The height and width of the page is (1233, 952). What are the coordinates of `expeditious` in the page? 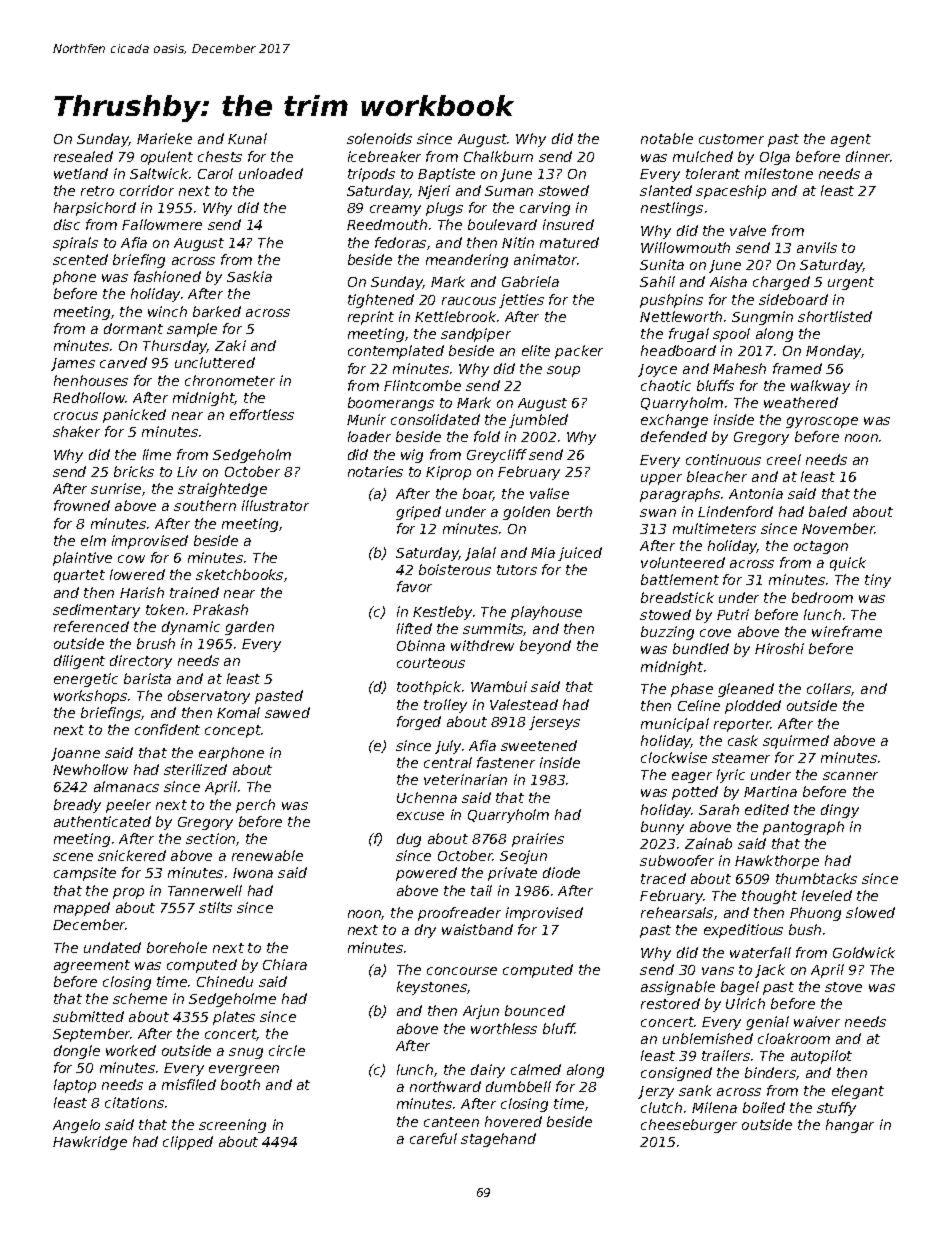 It's located at (743, 931).
